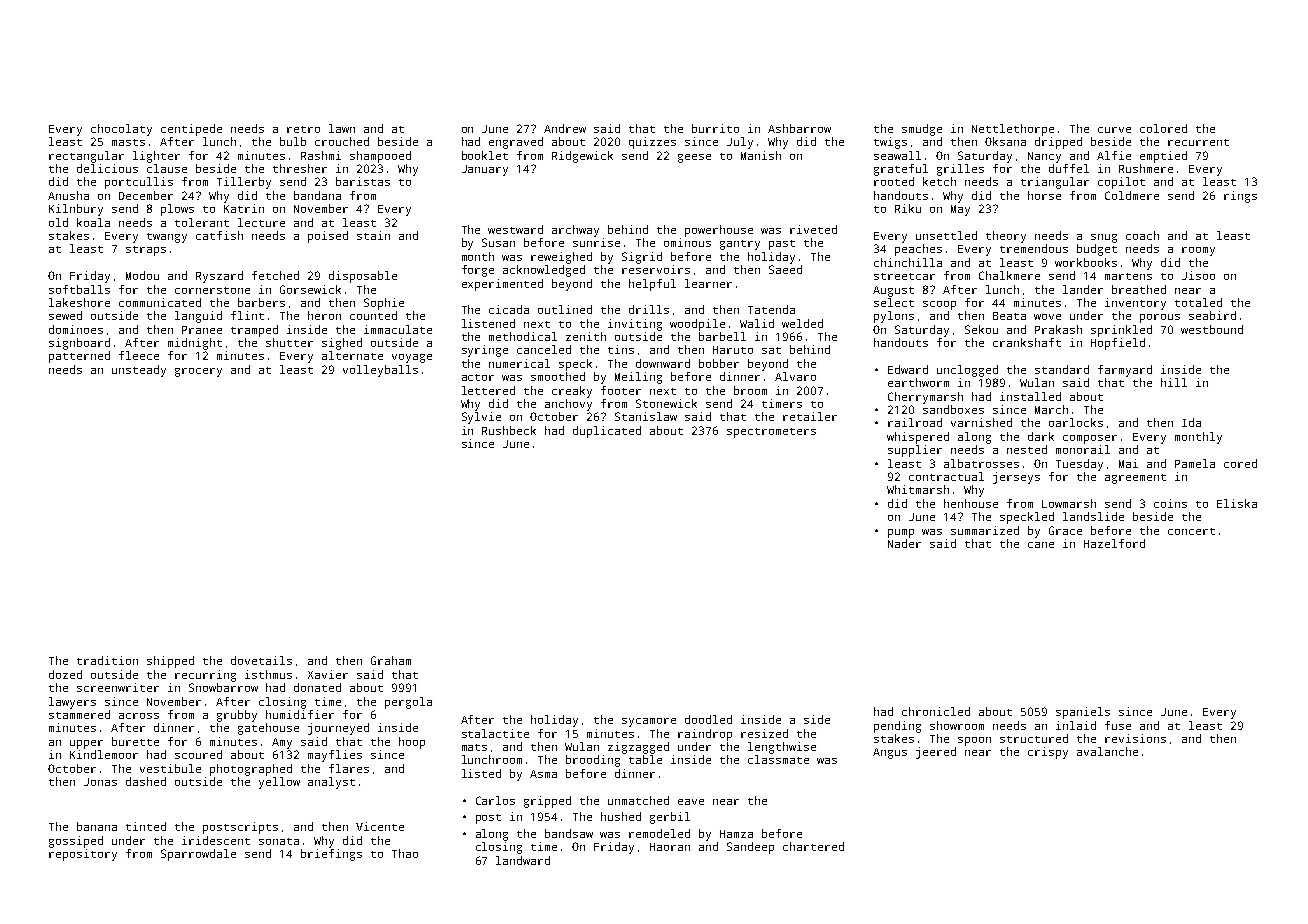 The width and height of the image is (1308, 924). What do you see at coordinates (922, 130) in the image?
I see `smudge` at bounding box center [922, 130].
